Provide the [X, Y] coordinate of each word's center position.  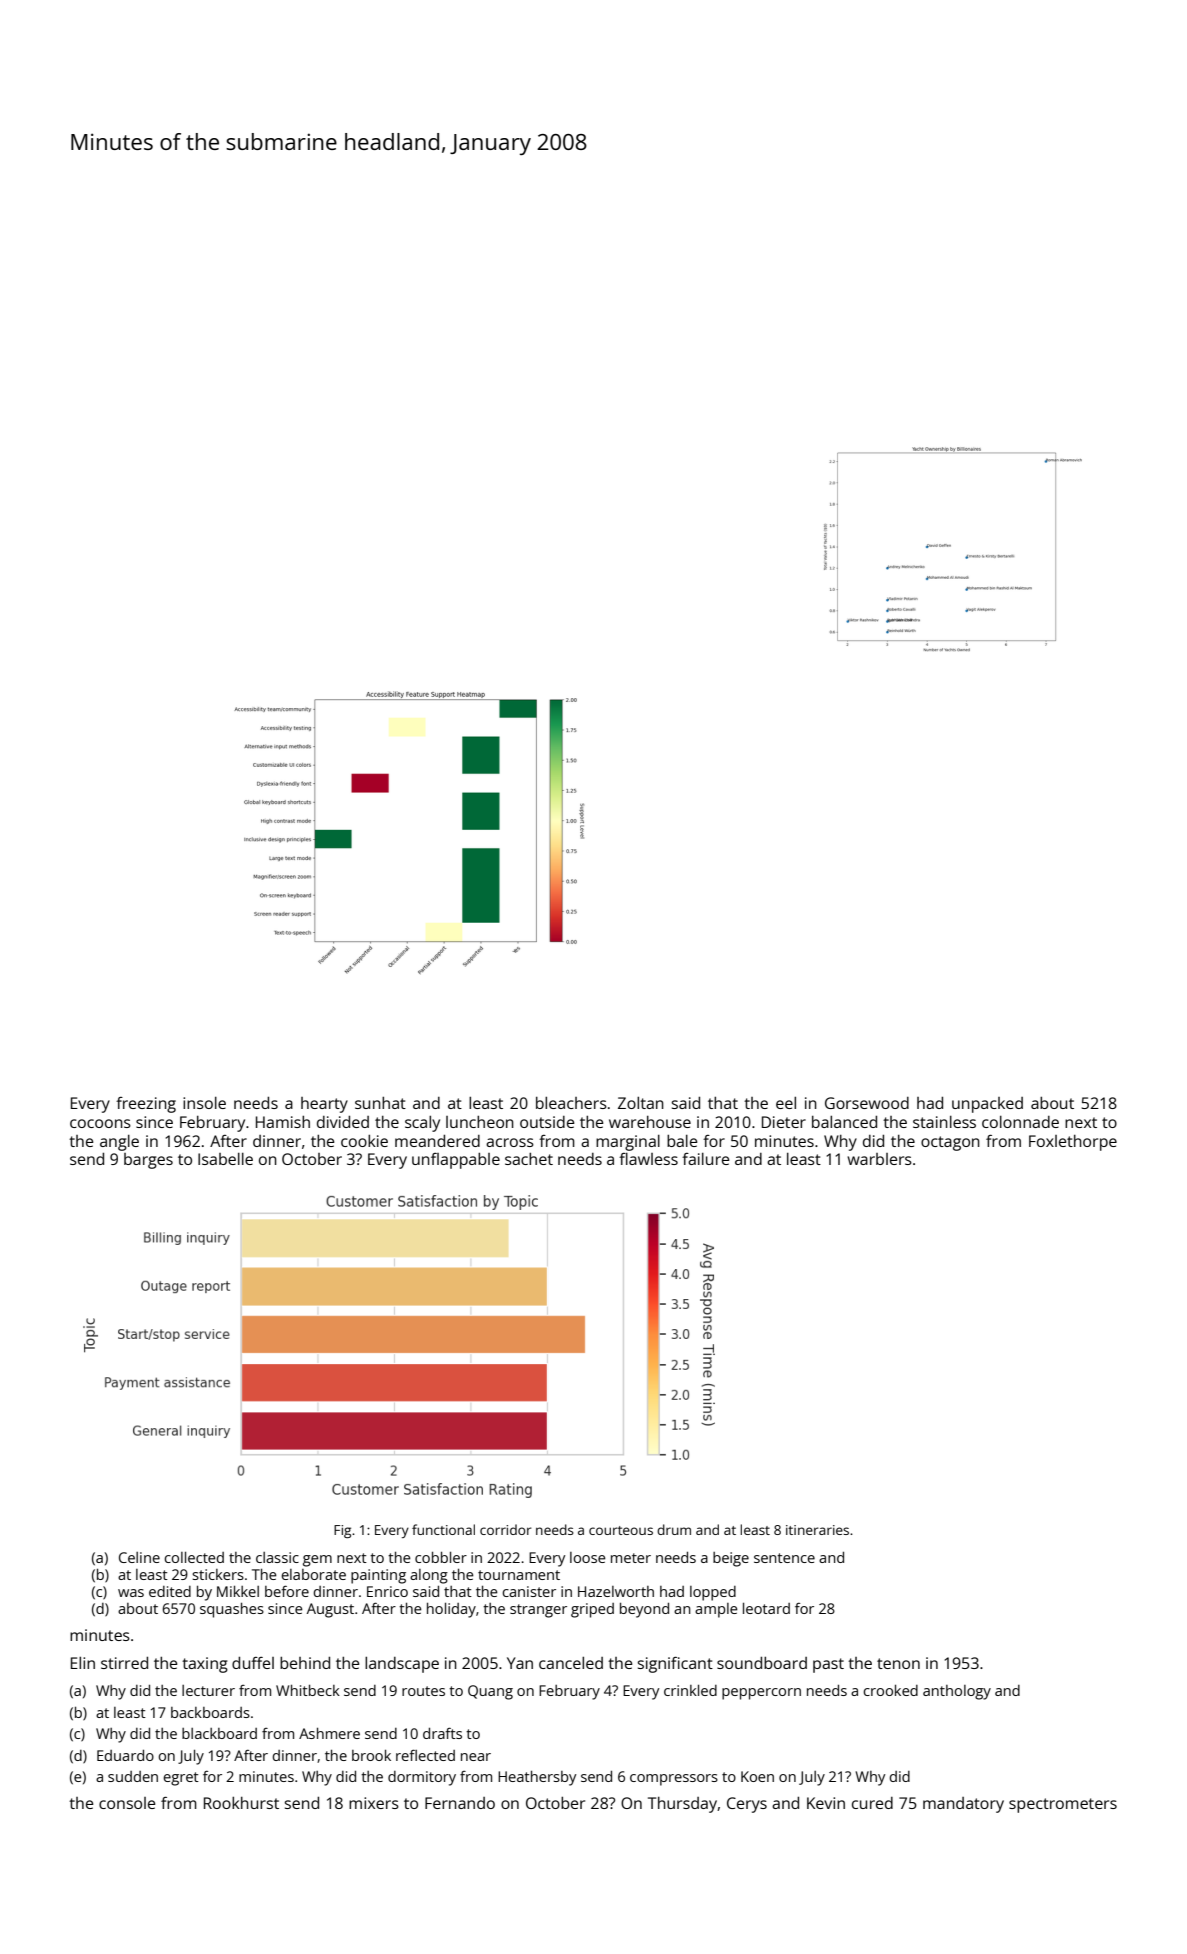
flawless [648, 1159]
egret [181, 1779]
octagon [950, 1143]
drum [674, 1529]
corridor [505, 1529]
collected [194, 1557]
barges [148, 1161]
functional [443, 1529]
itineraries [817, 1530]
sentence [784, 1558]
